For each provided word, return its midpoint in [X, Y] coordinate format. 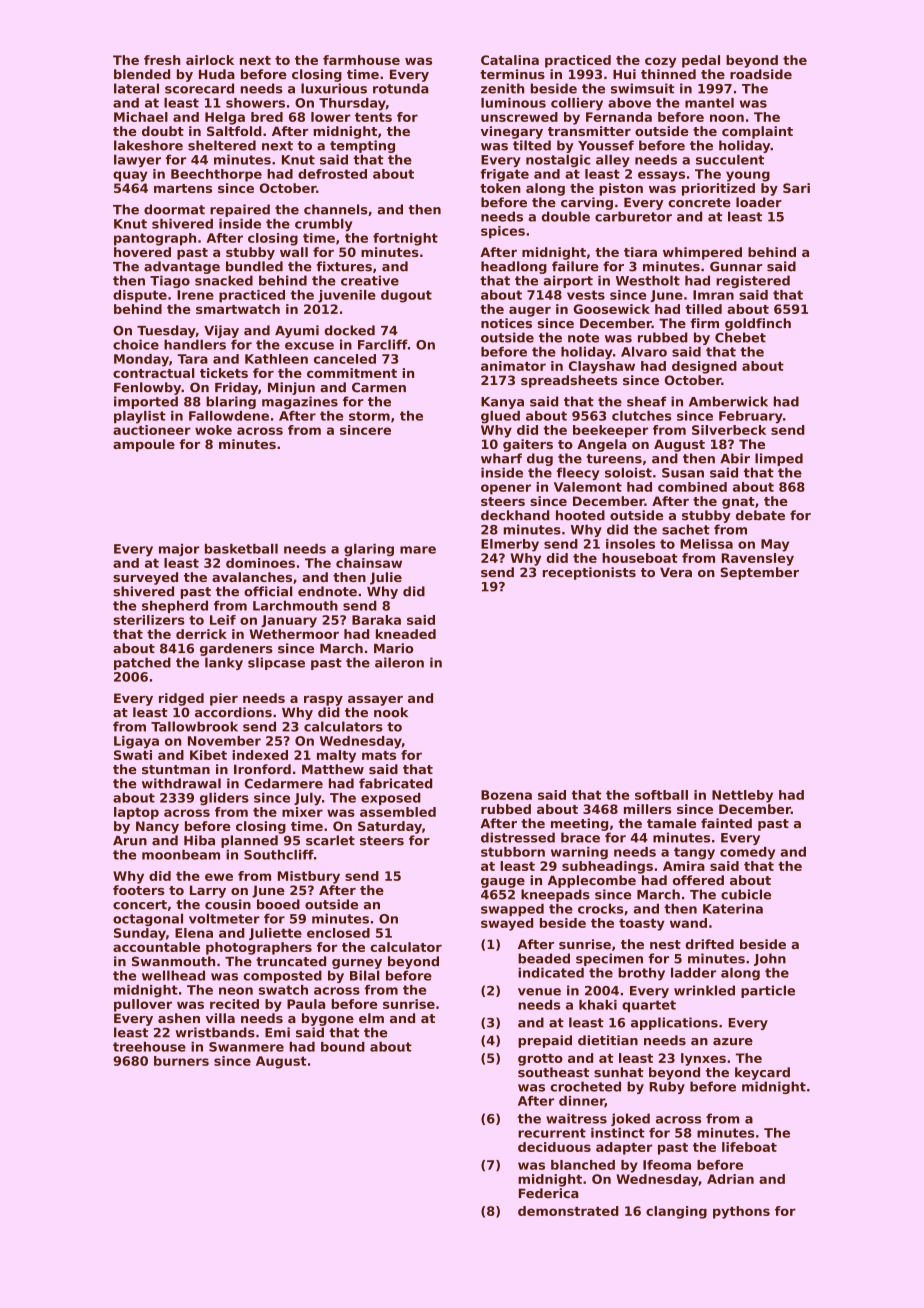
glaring [369, 550]
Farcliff [383, 344]
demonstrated [568, 1211]
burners [181, 1061]
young [748, 176]
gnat [738, 503]
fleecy [578, 473]
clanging [676, 1212]
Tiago [170, 281]
